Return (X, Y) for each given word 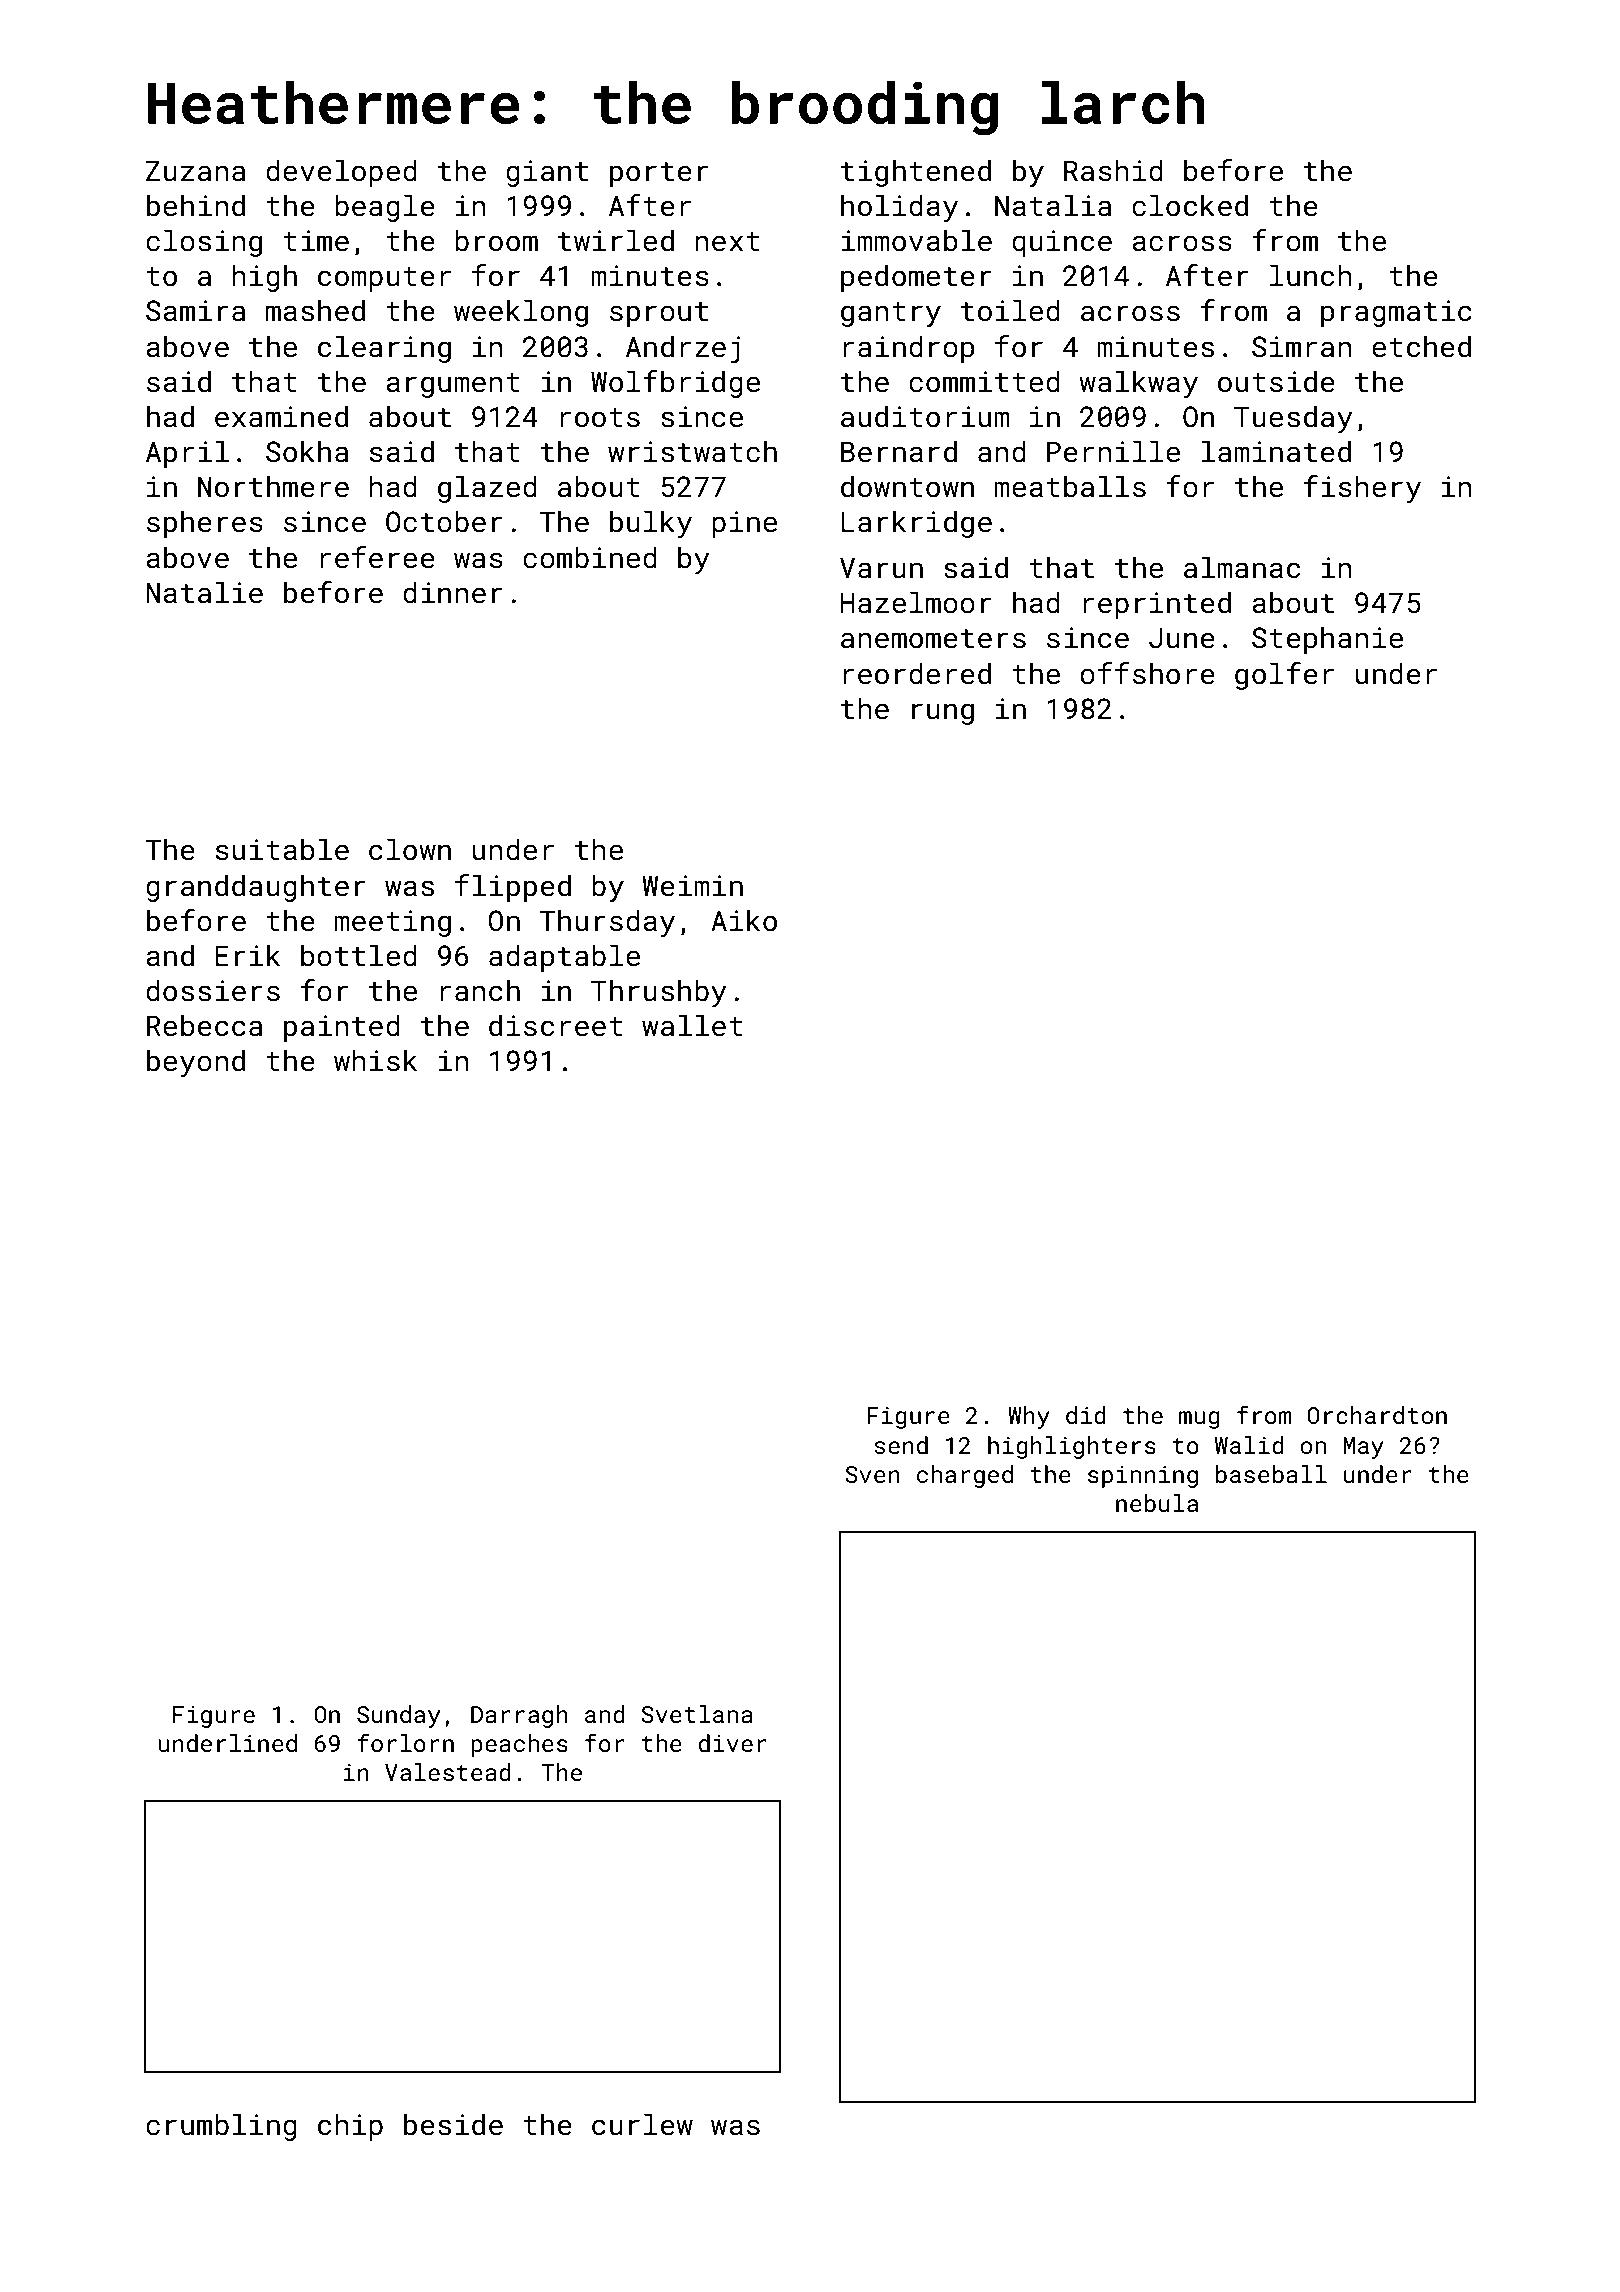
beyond (196, 1063)
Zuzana (196, 171)
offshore (1147, 673)
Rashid (1113, 170)
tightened (916, 173)
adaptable (564, 958)
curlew (642, 2124)
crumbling (221, 2127)
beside (453, 2124)
